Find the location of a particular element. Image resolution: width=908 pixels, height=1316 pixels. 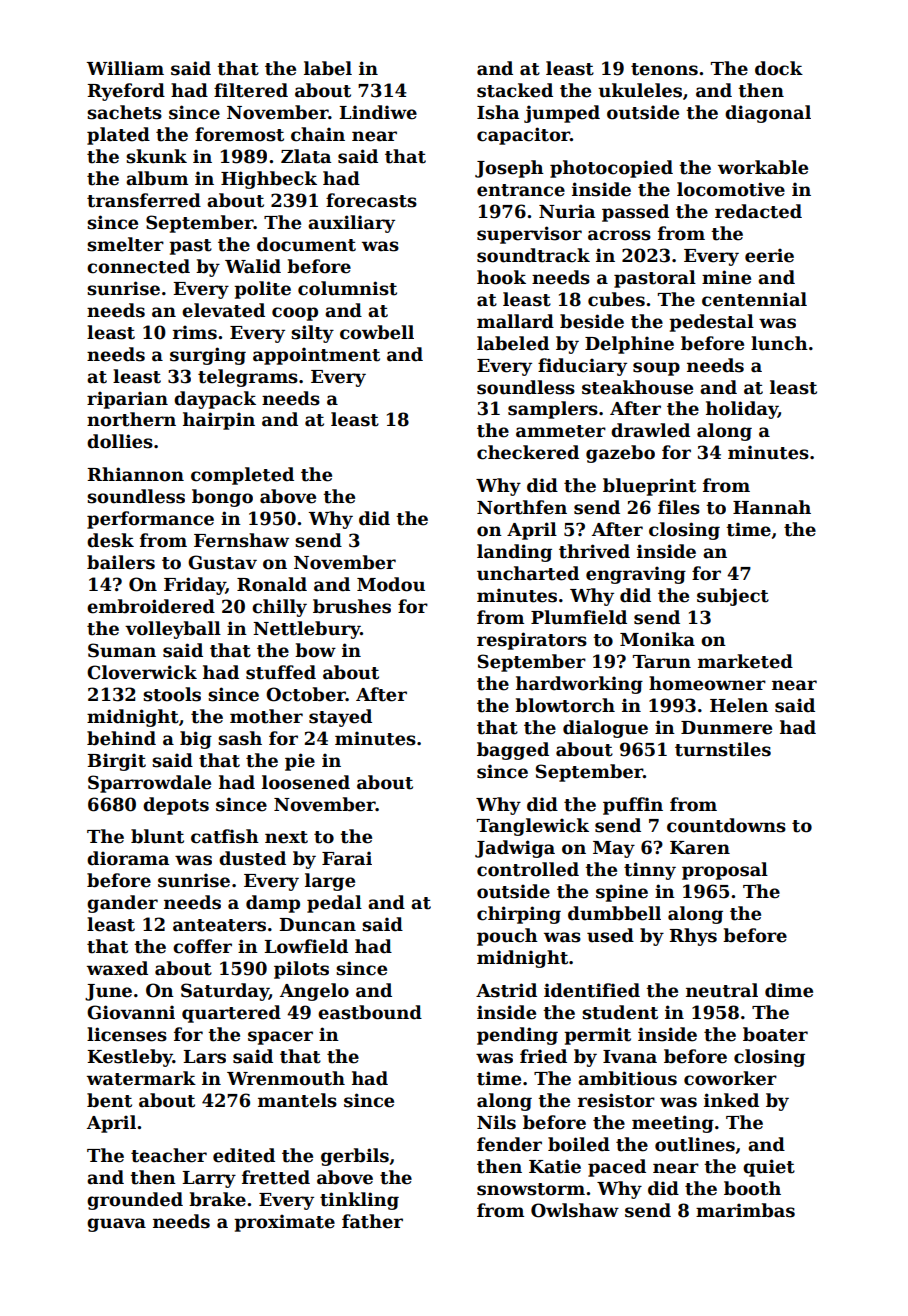

tenons is located at coordinates (664, 69).
